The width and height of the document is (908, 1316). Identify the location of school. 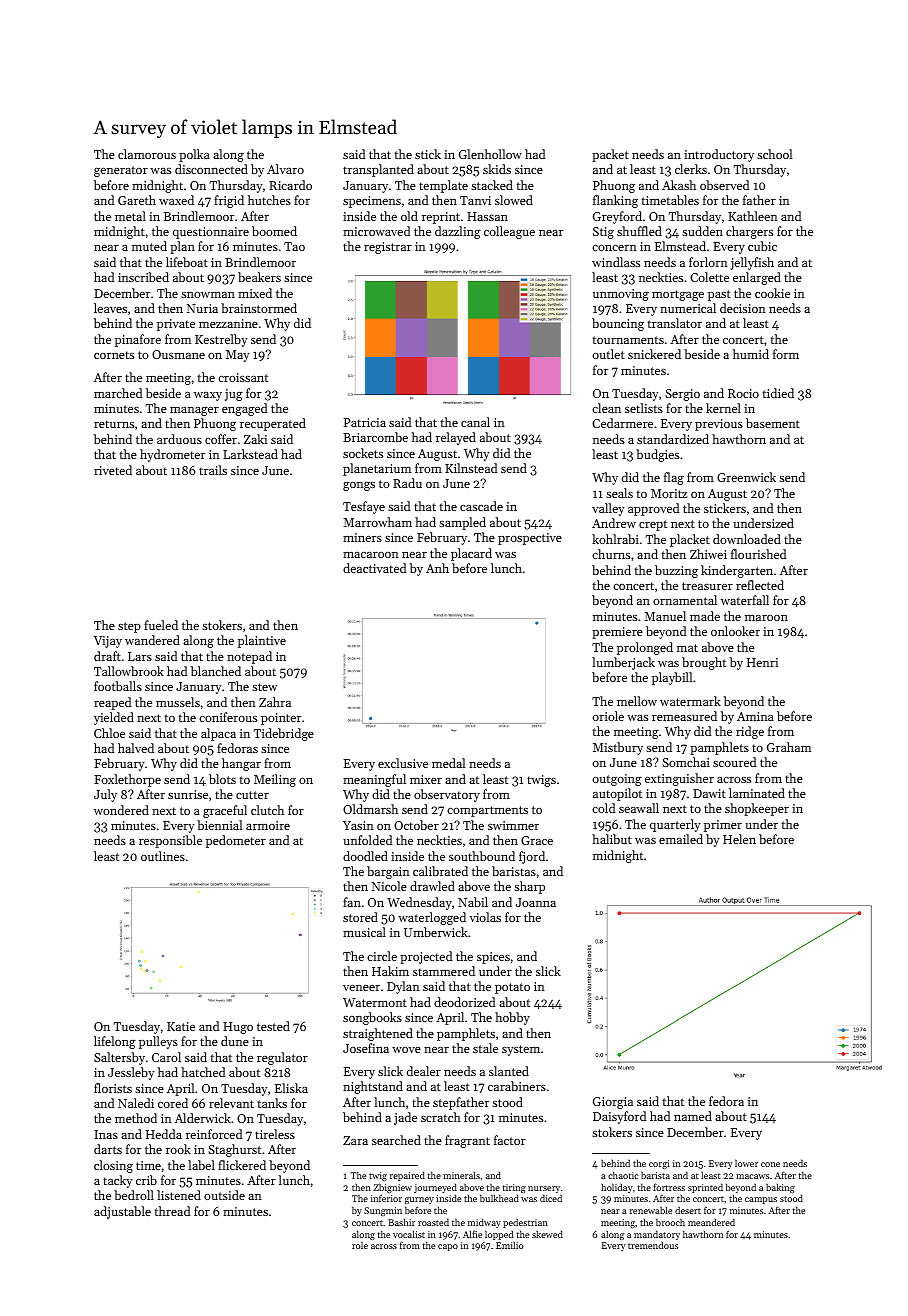
(774, 154).
